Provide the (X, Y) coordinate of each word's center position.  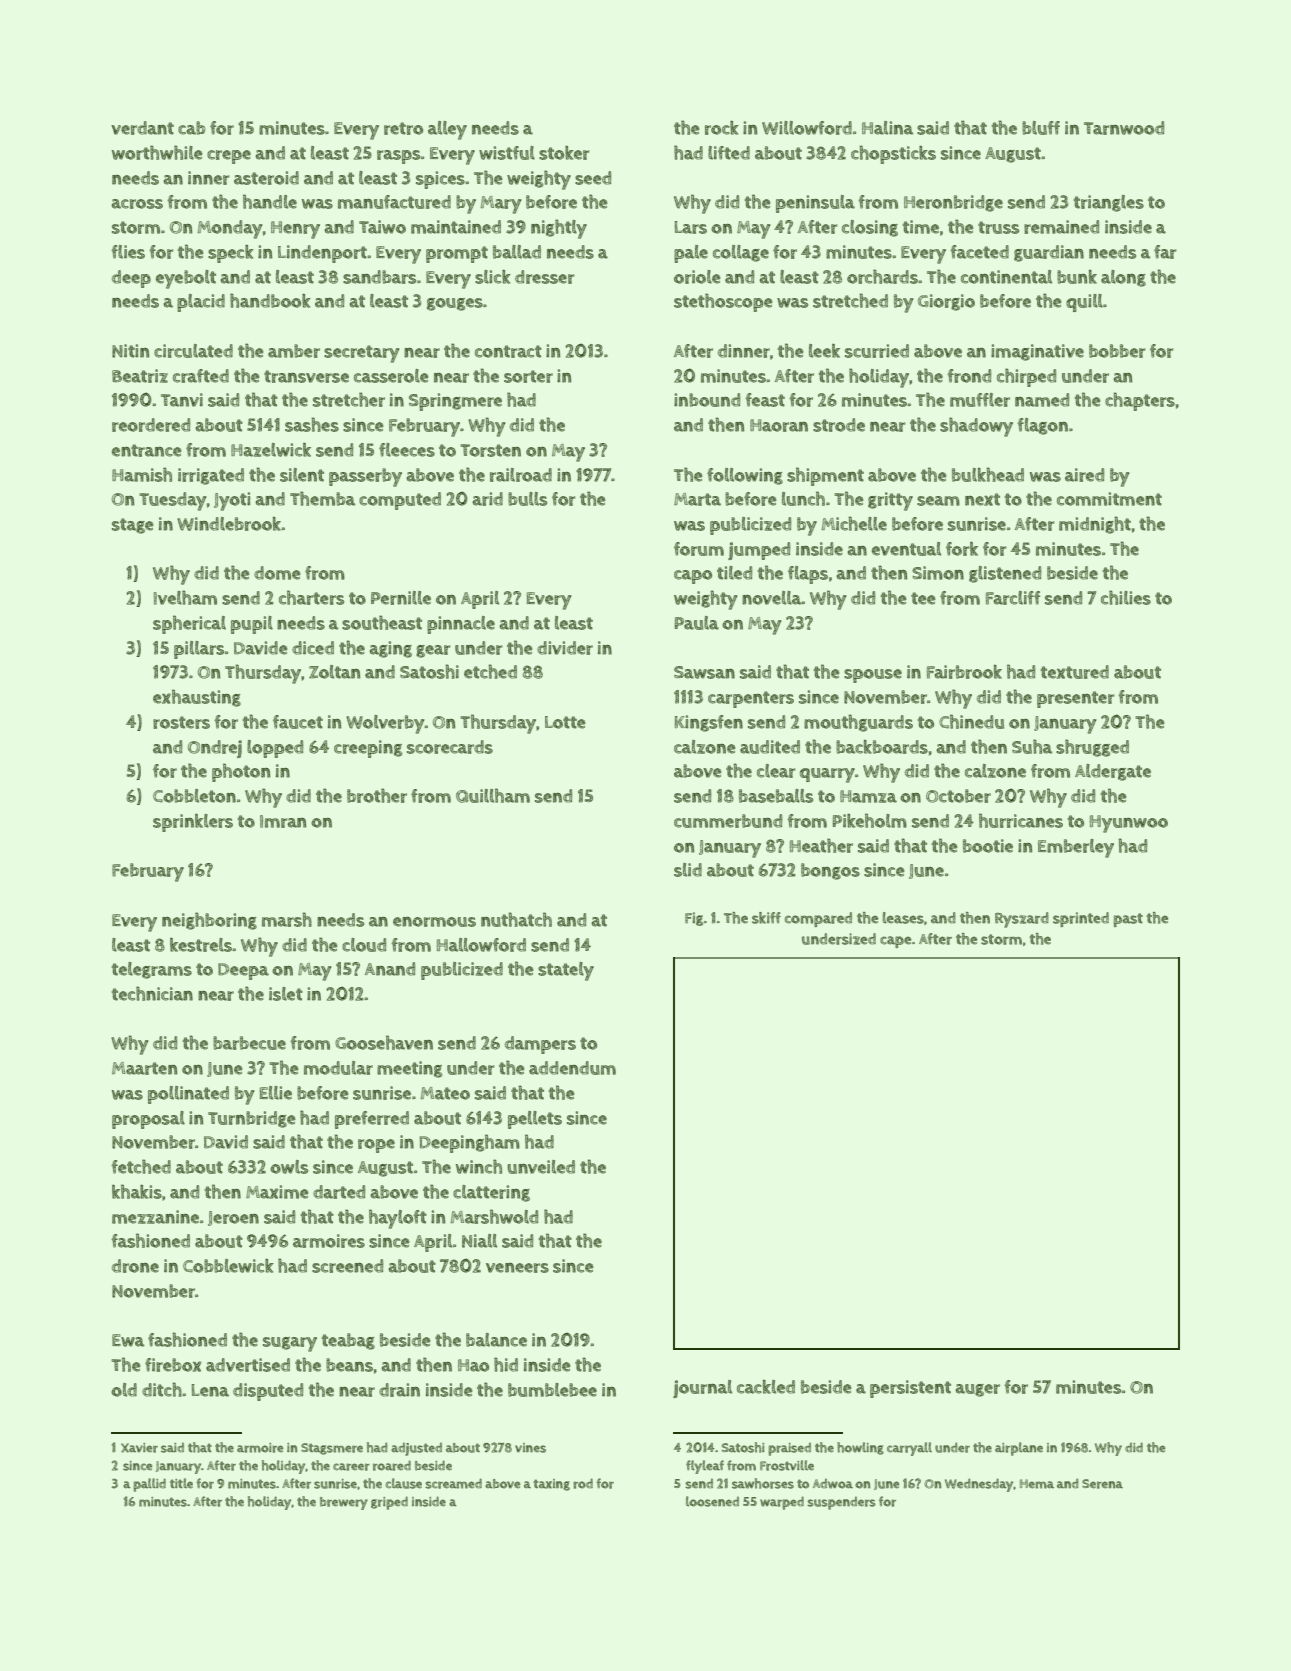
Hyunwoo (1129, 824)
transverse (306, 376)
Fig (694, 919)
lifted (729, 153)
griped (389, 1503)
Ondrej (215, 749)
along (1123, 278)
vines (530, 1448)
